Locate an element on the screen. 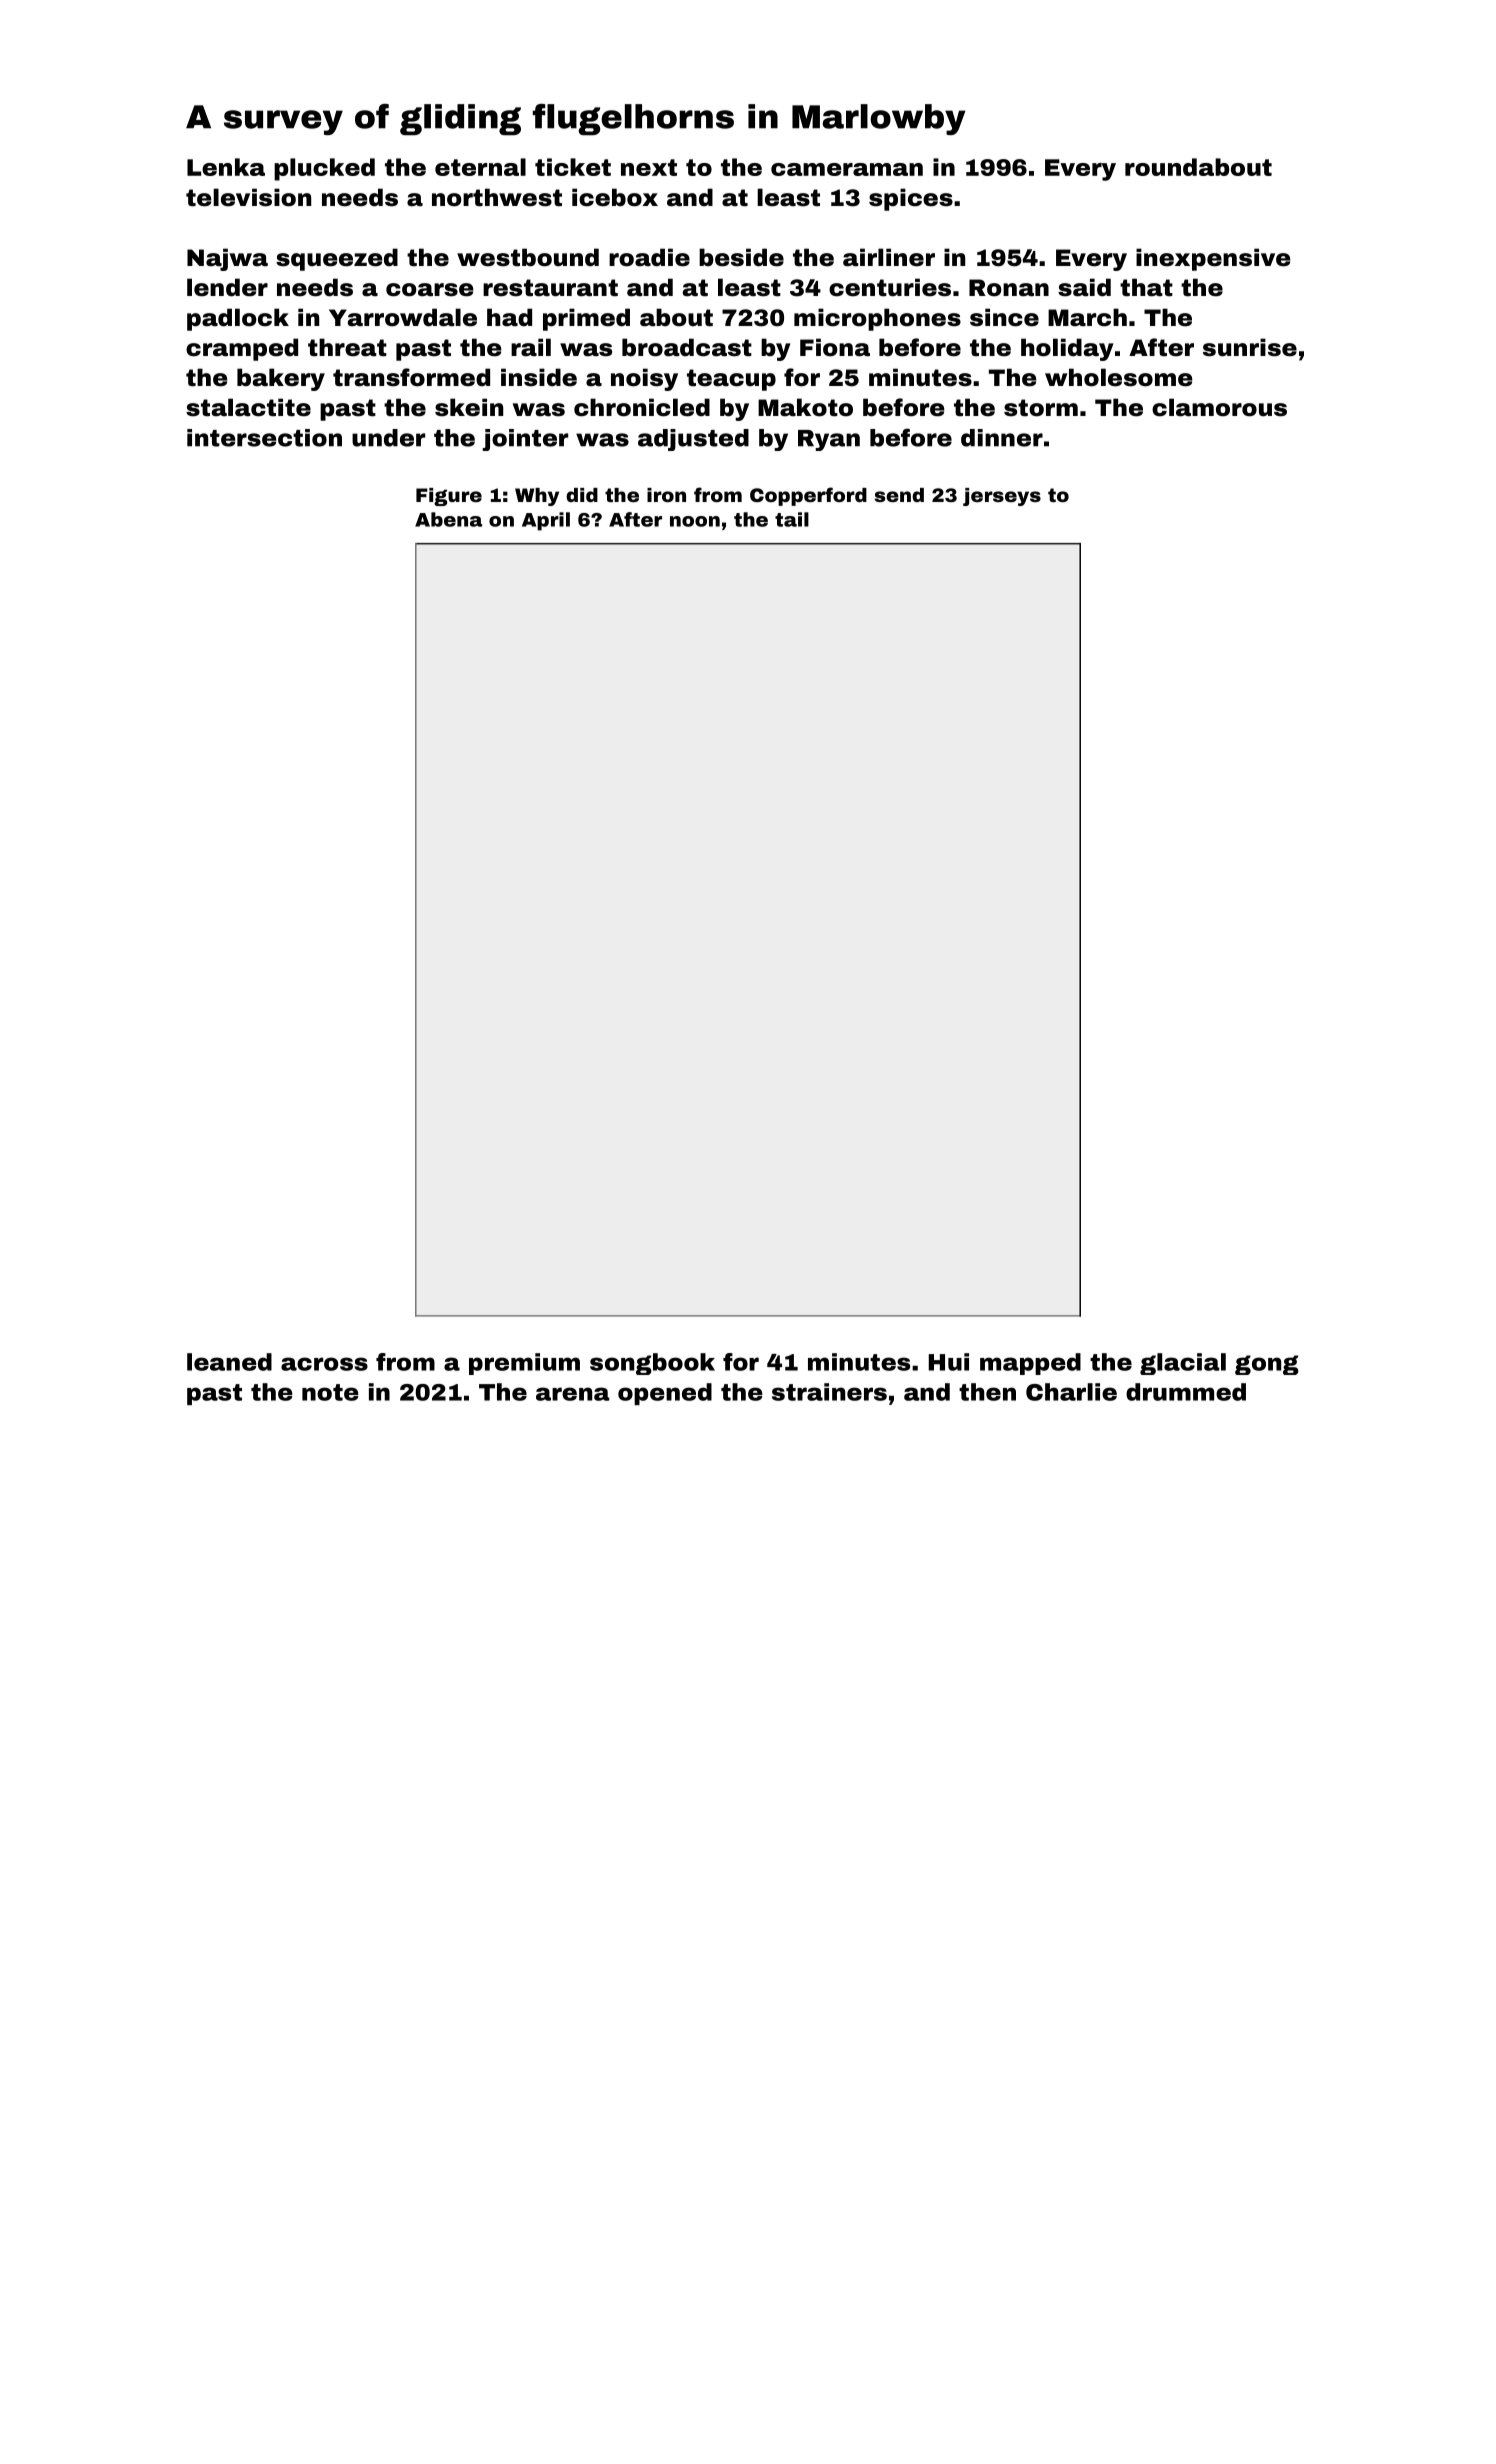  jerseys is located at coordinates (1002, 497).
